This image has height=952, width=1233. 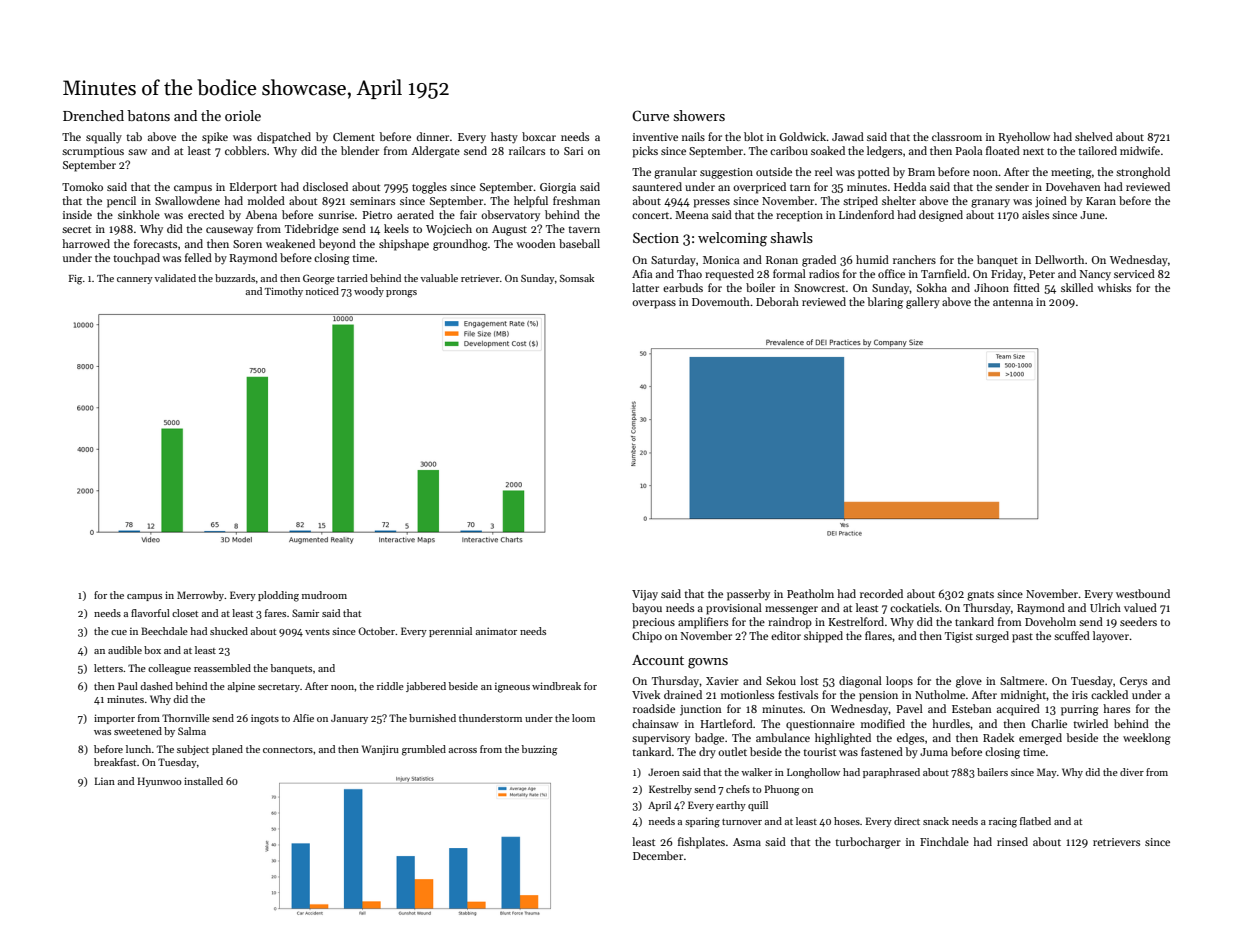 What do you see at coordinates (1143, 593) in the image?
I see `westbound` at bounding box center [1143, 593].
